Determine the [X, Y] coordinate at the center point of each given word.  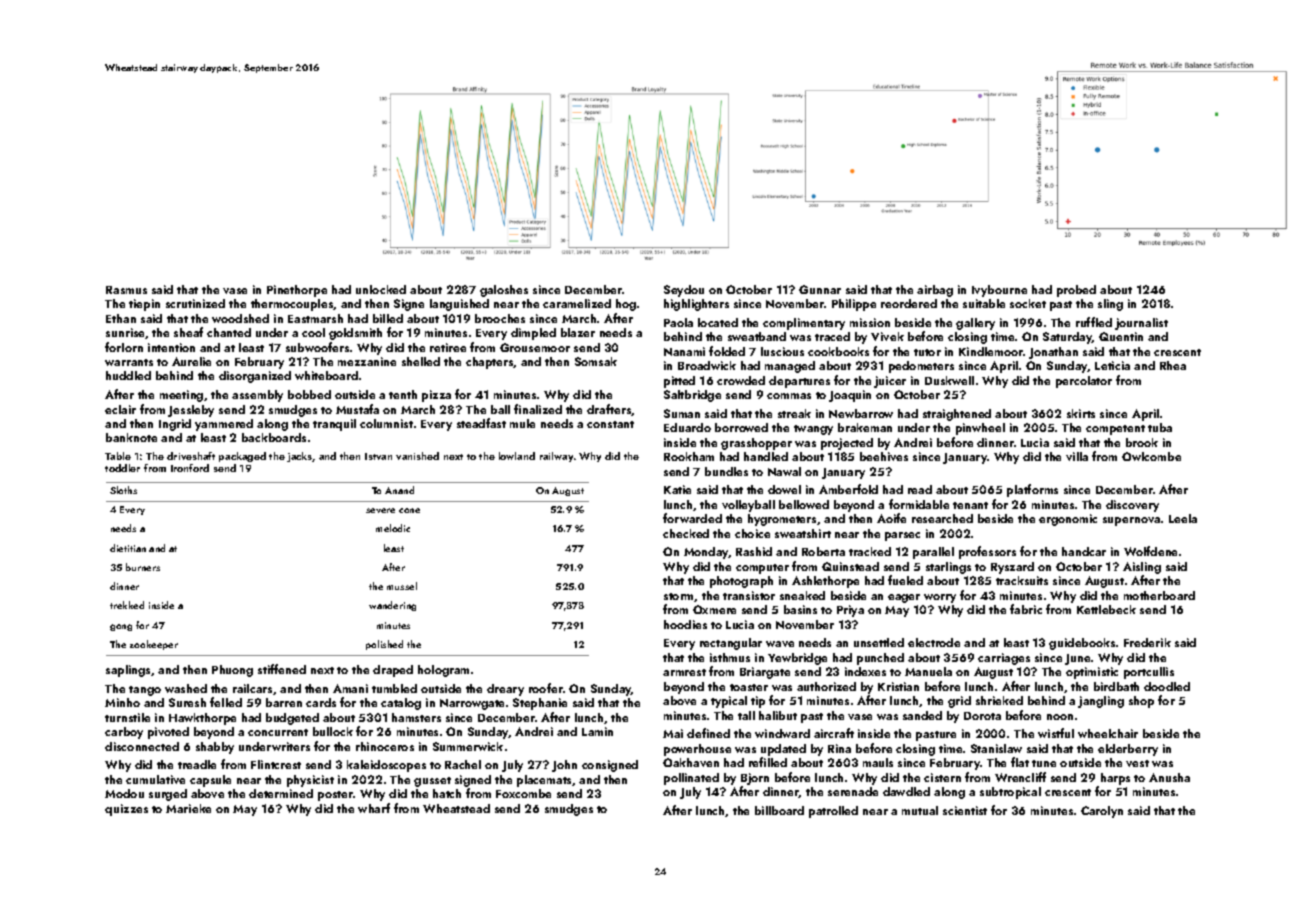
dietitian [128, 548]
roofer [546, 688]
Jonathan [1053, 353]
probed [1076, 291]
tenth [403, 394]
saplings [129, 671]
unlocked [381, 289]
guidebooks [1082, 644]
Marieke [188, 808]
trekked [127, 605]
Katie [677, 489]
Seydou [684, 291]
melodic [393, 528]
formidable [919, 504]
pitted [679, 382]
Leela [1183, 518]
